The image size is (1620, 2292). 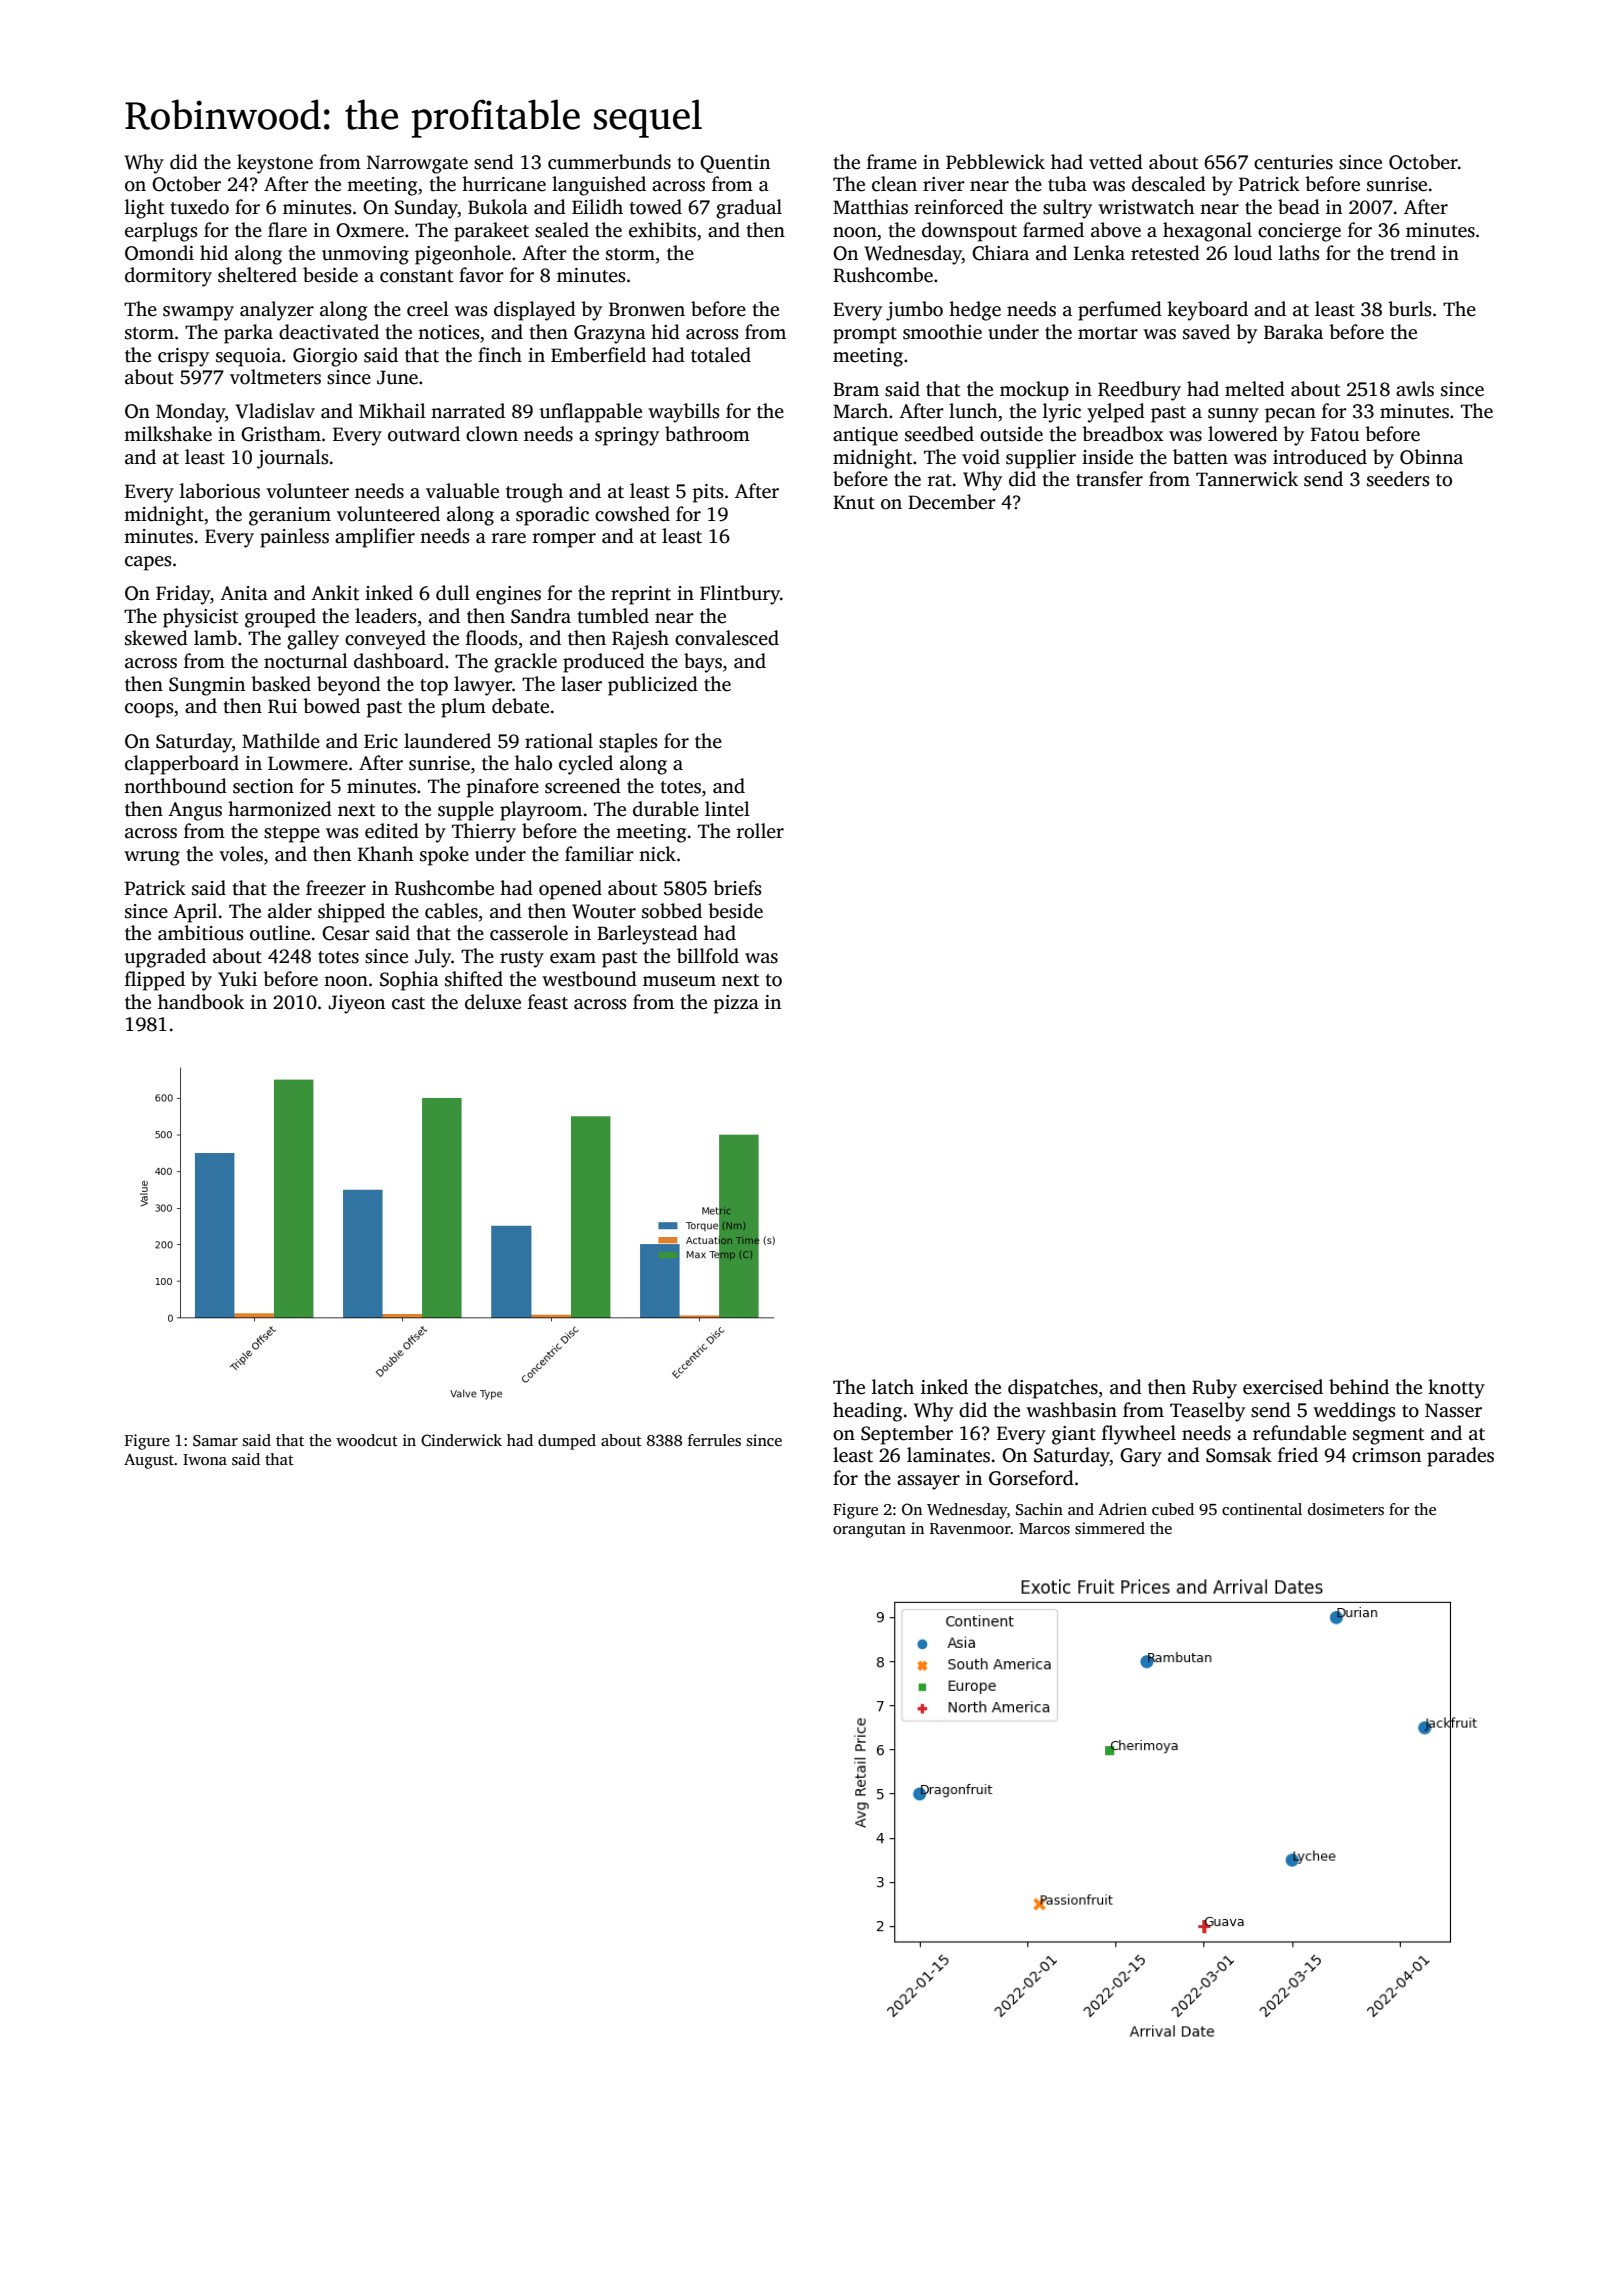 What do you see at coordinates (628, 743) in the page?
I see `staples` at bounding box center [628, 743].
